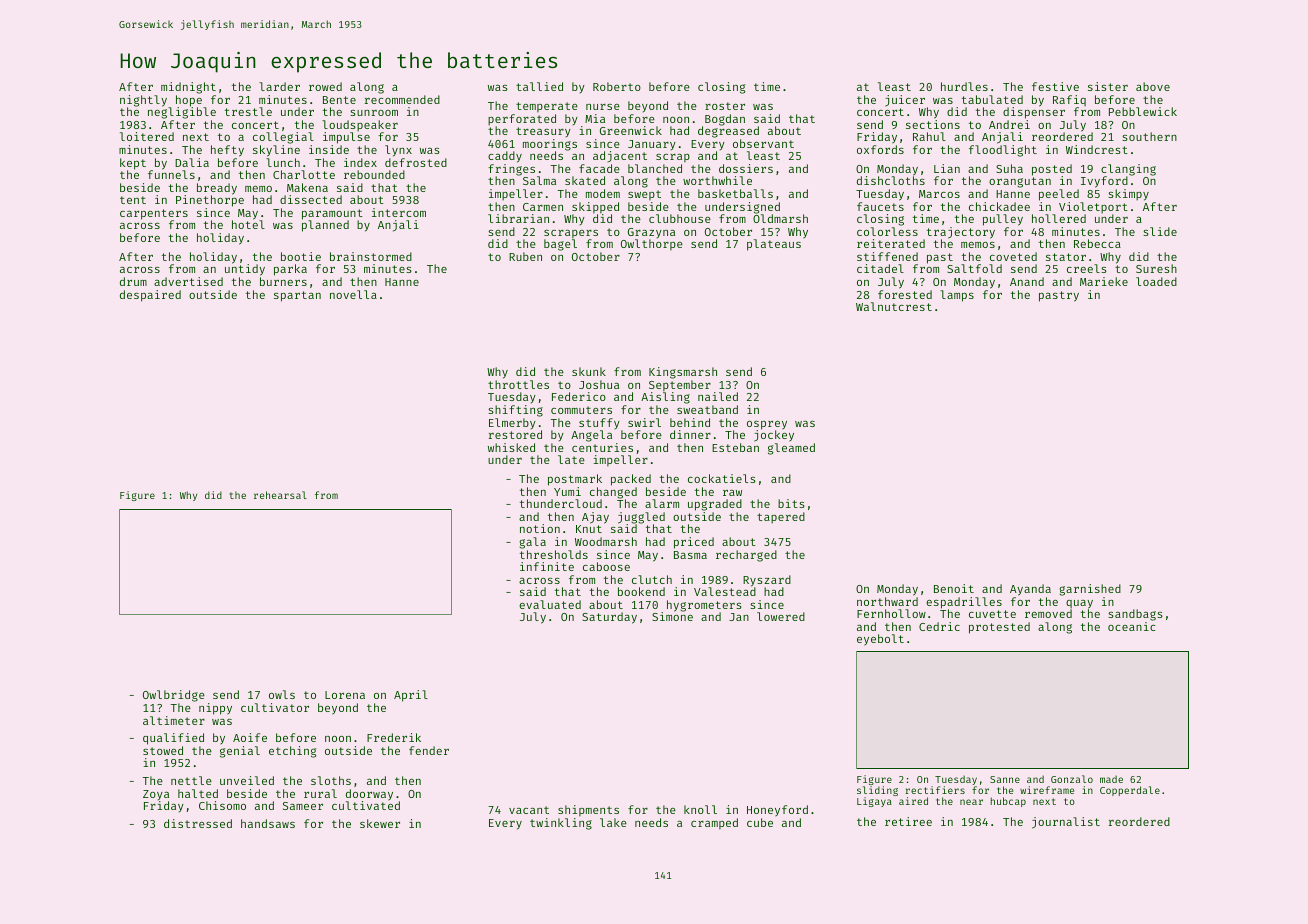 The width and height of the image is (1308, 924). I want to click on Rebecca, so click(1097, 243).
